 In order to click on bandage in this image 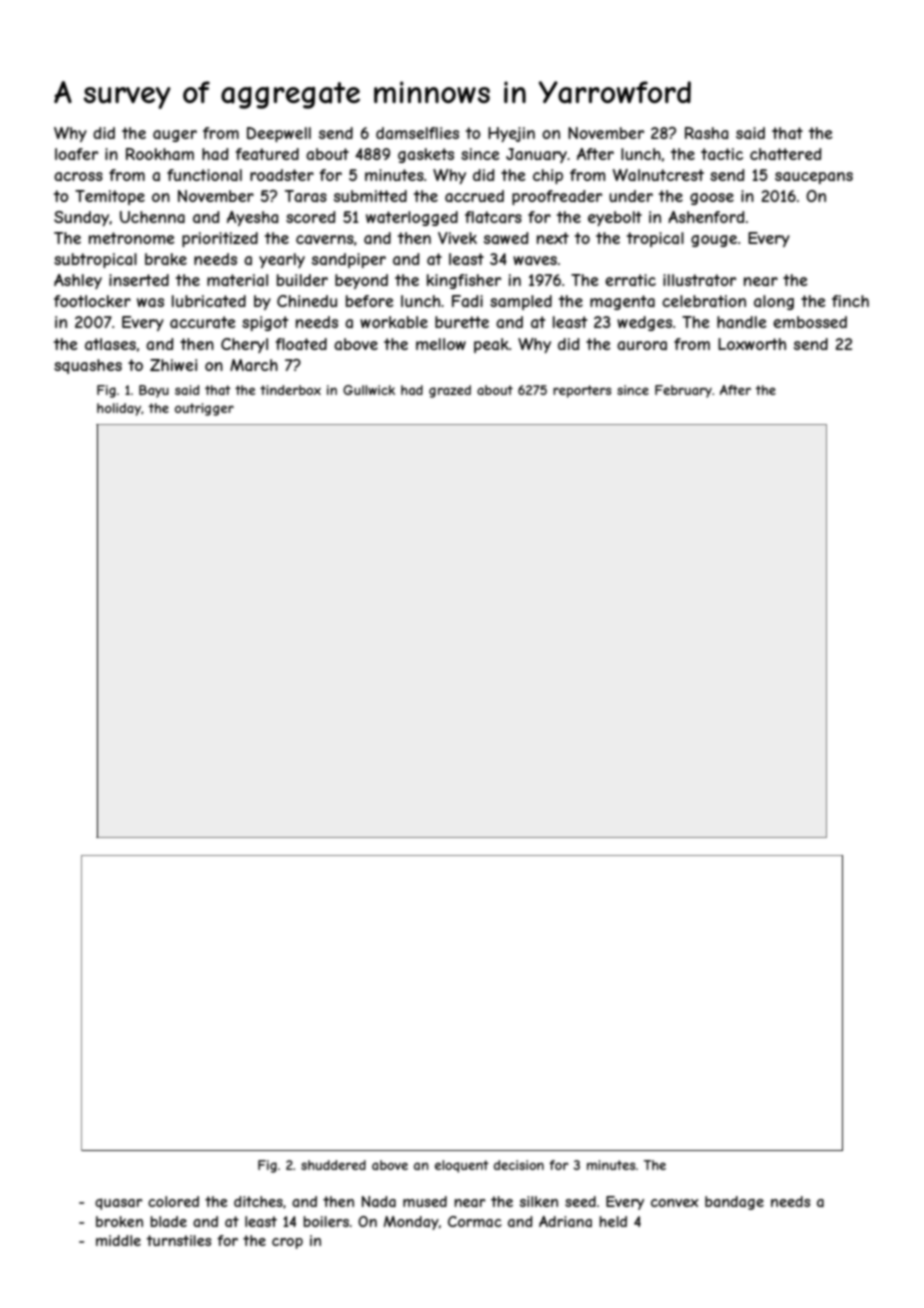, I will do `click(734, 1203)`.
